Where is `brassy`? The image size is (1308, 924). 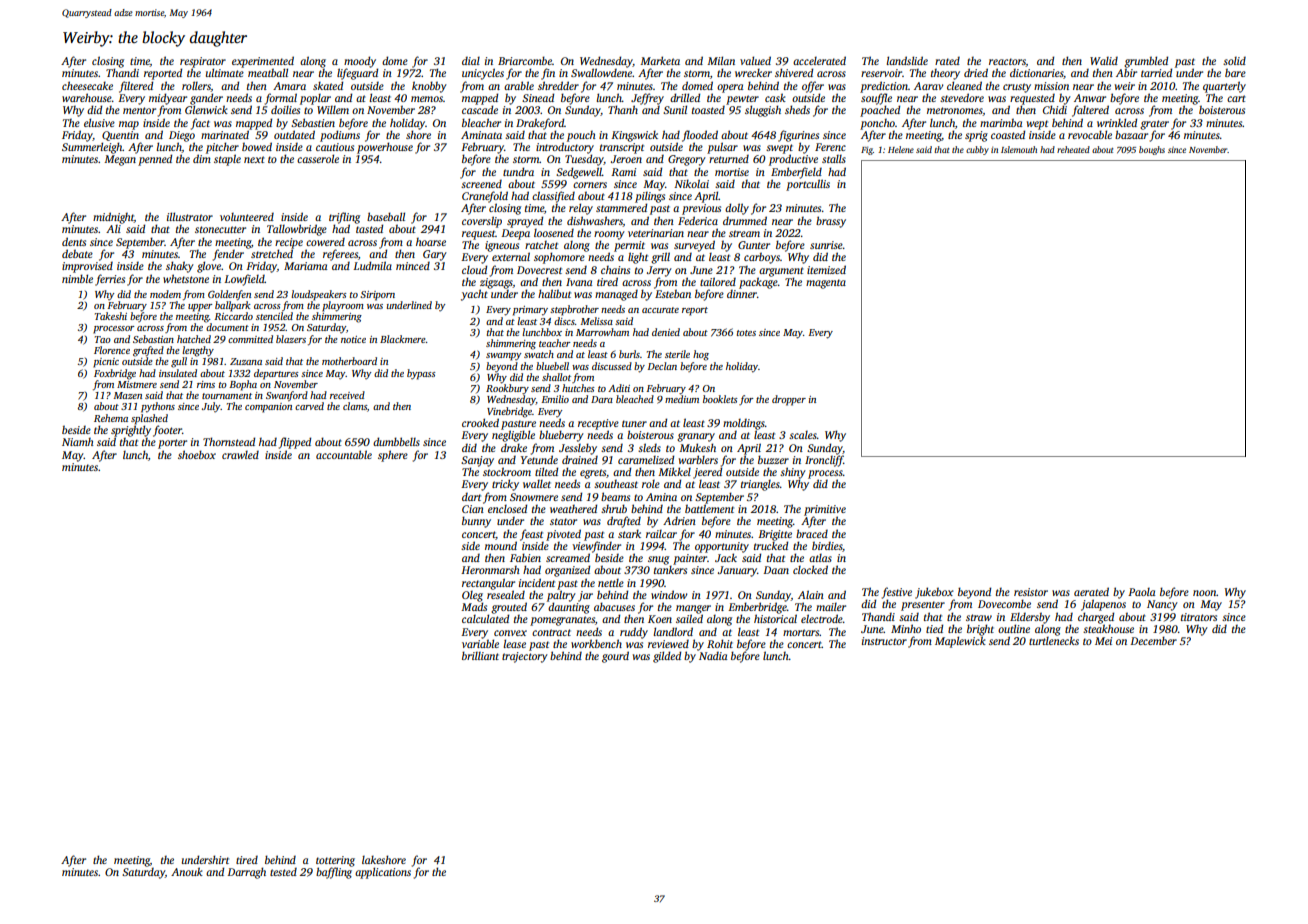 brassy is located at coordinates (831, 222).
